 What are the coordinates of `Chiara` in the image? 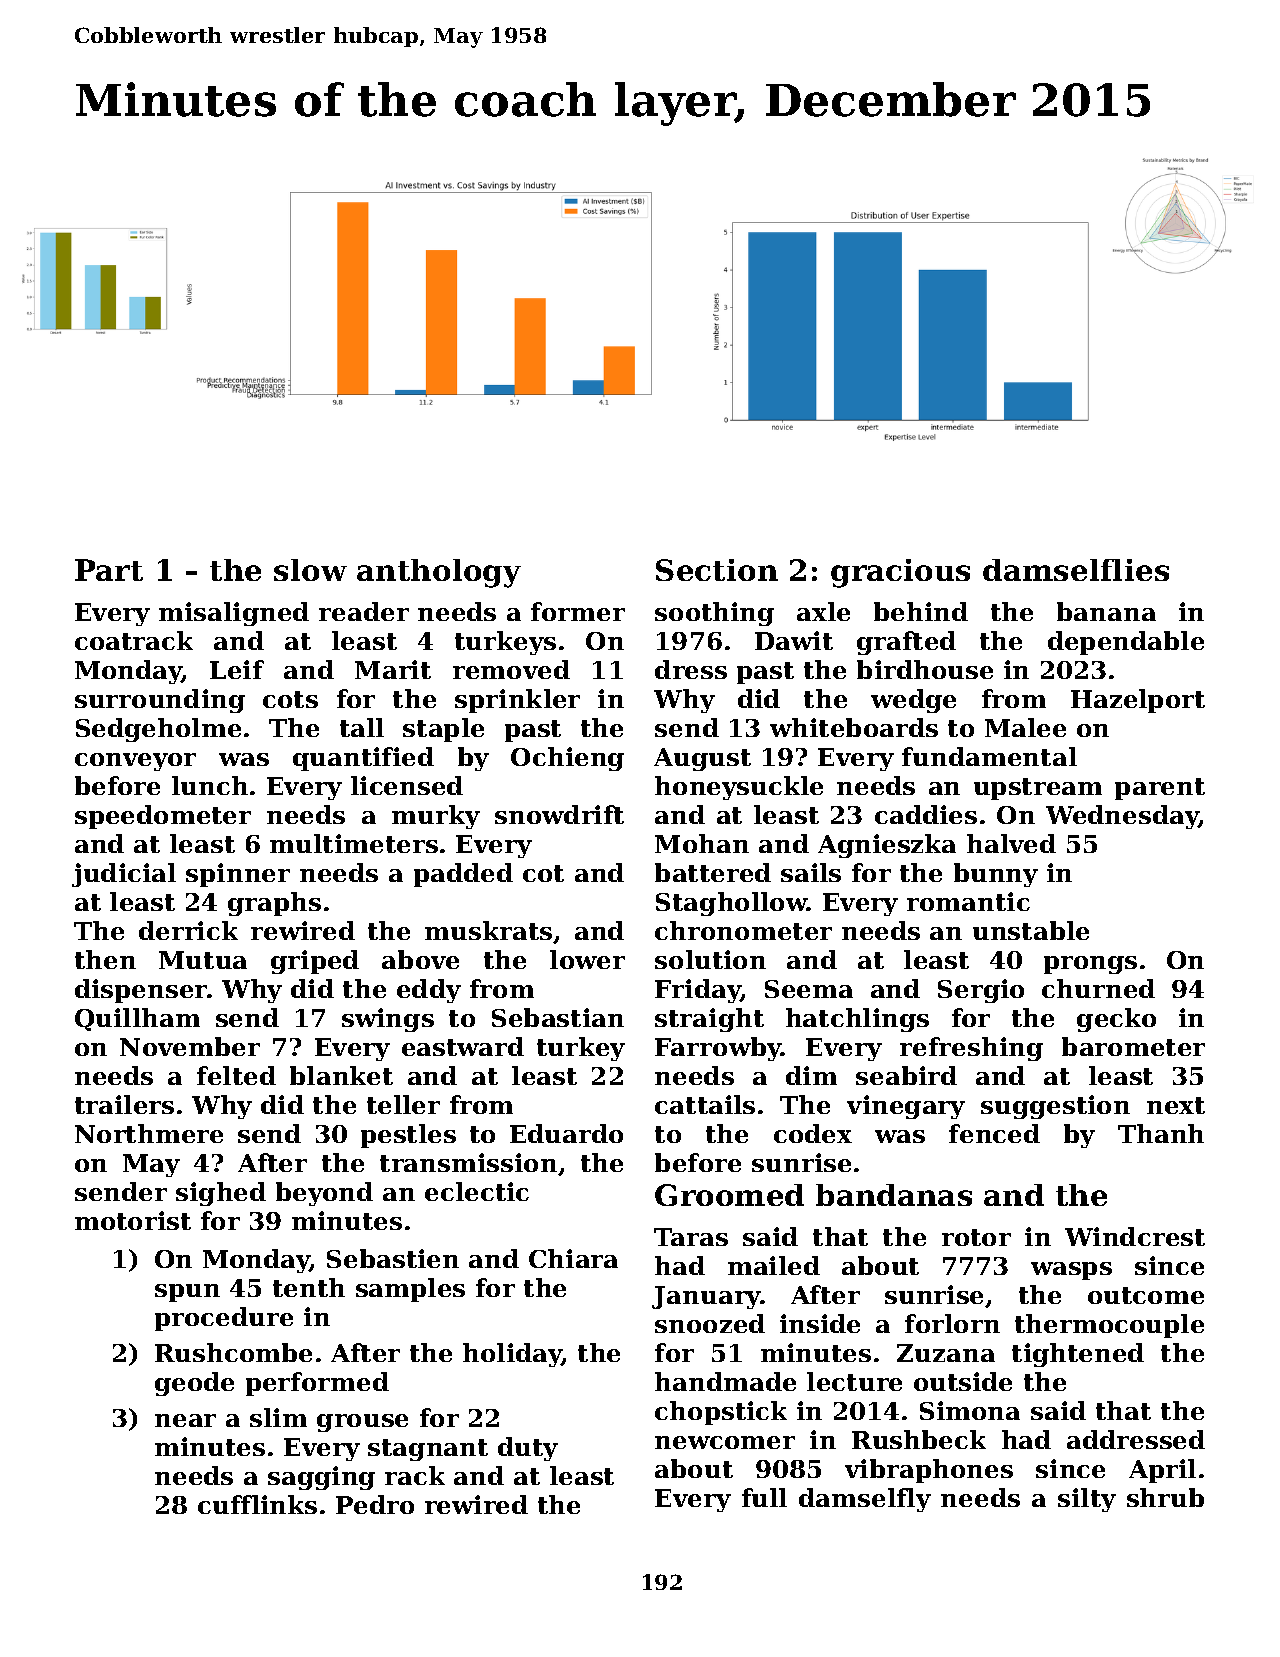 It's located at (573, 1258).
